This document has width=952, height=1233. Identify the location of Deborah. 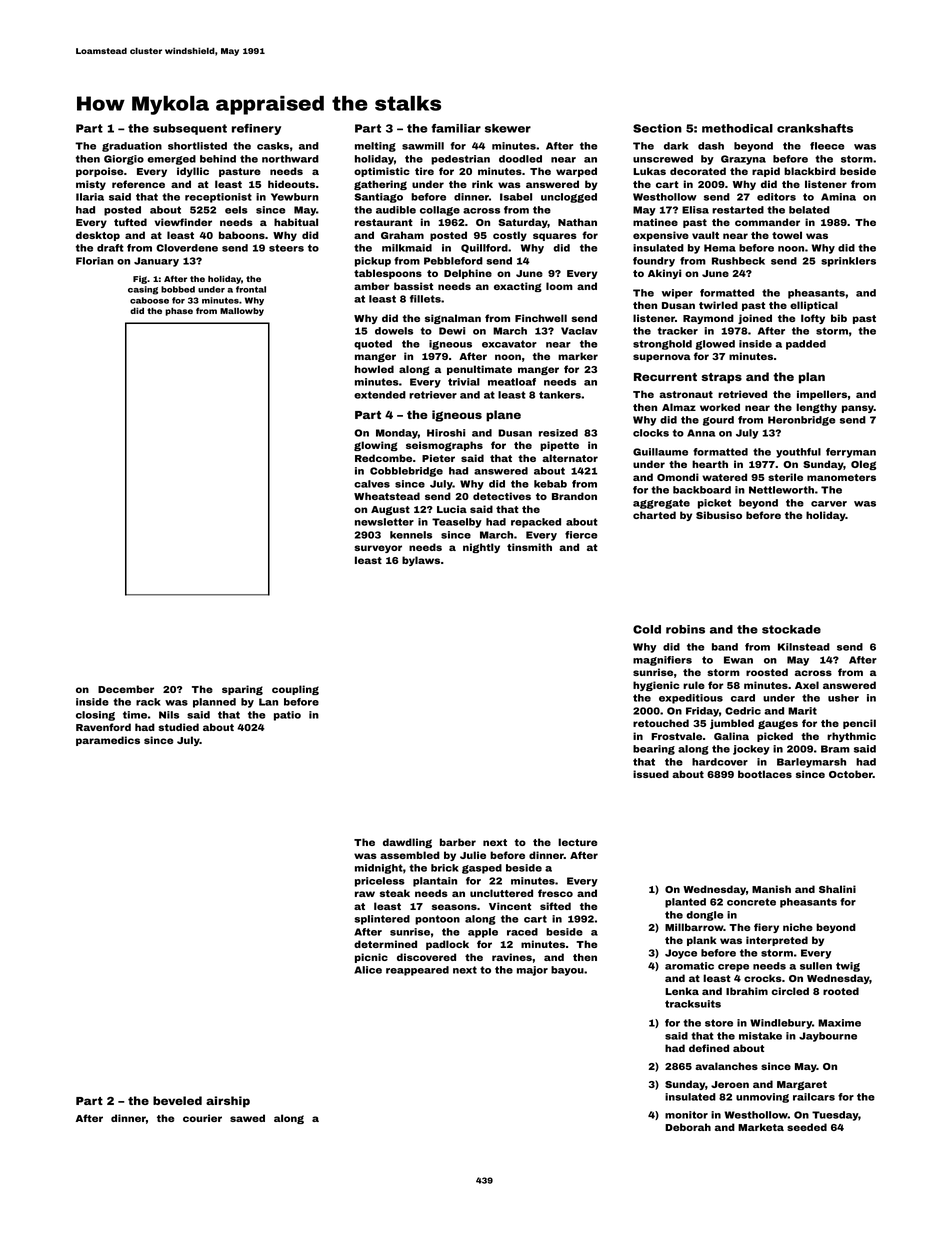
(688, 1127).
